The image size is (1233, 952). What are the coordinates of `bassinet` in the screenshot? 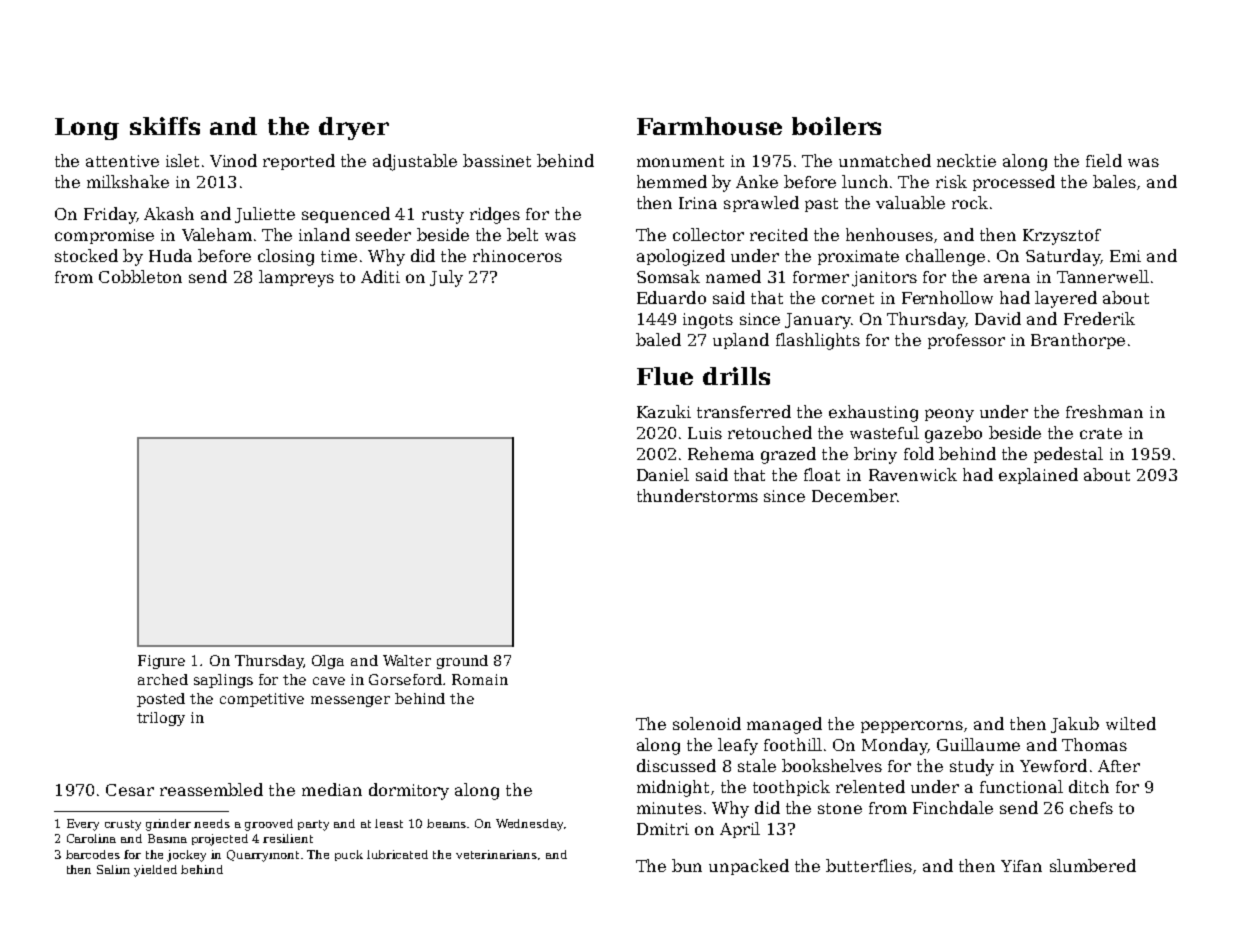 It's located at (497, 160).
